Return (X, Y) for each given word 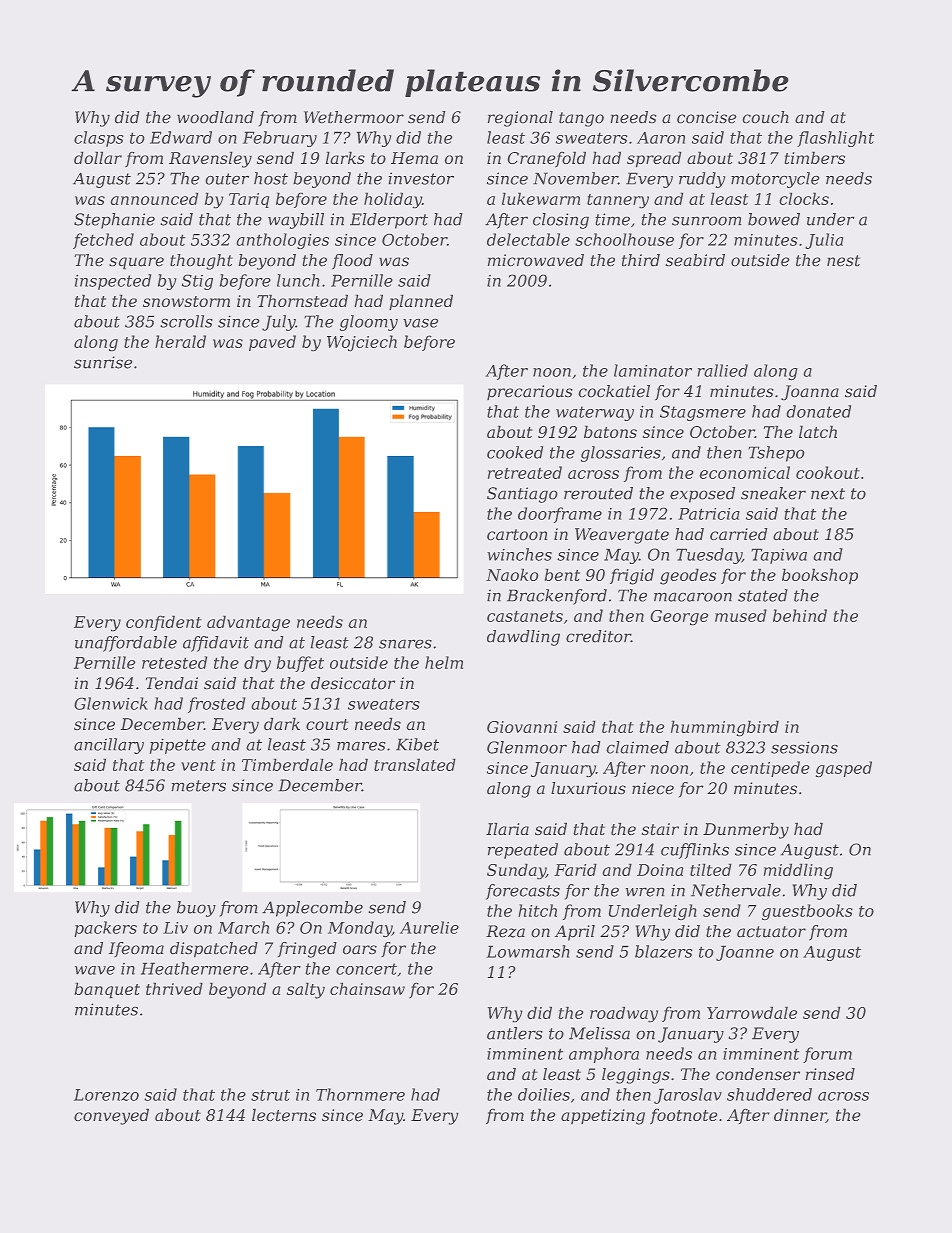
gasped (844, 769)
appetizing (603, 1117)
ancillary (109, 746)
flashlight (835, 139)
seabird (695, 260)
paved (272, 343)
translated (415, 765)
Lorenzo (106, 1095)
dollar (98, 158)
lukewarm (541, 199)
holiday (393, 200)
